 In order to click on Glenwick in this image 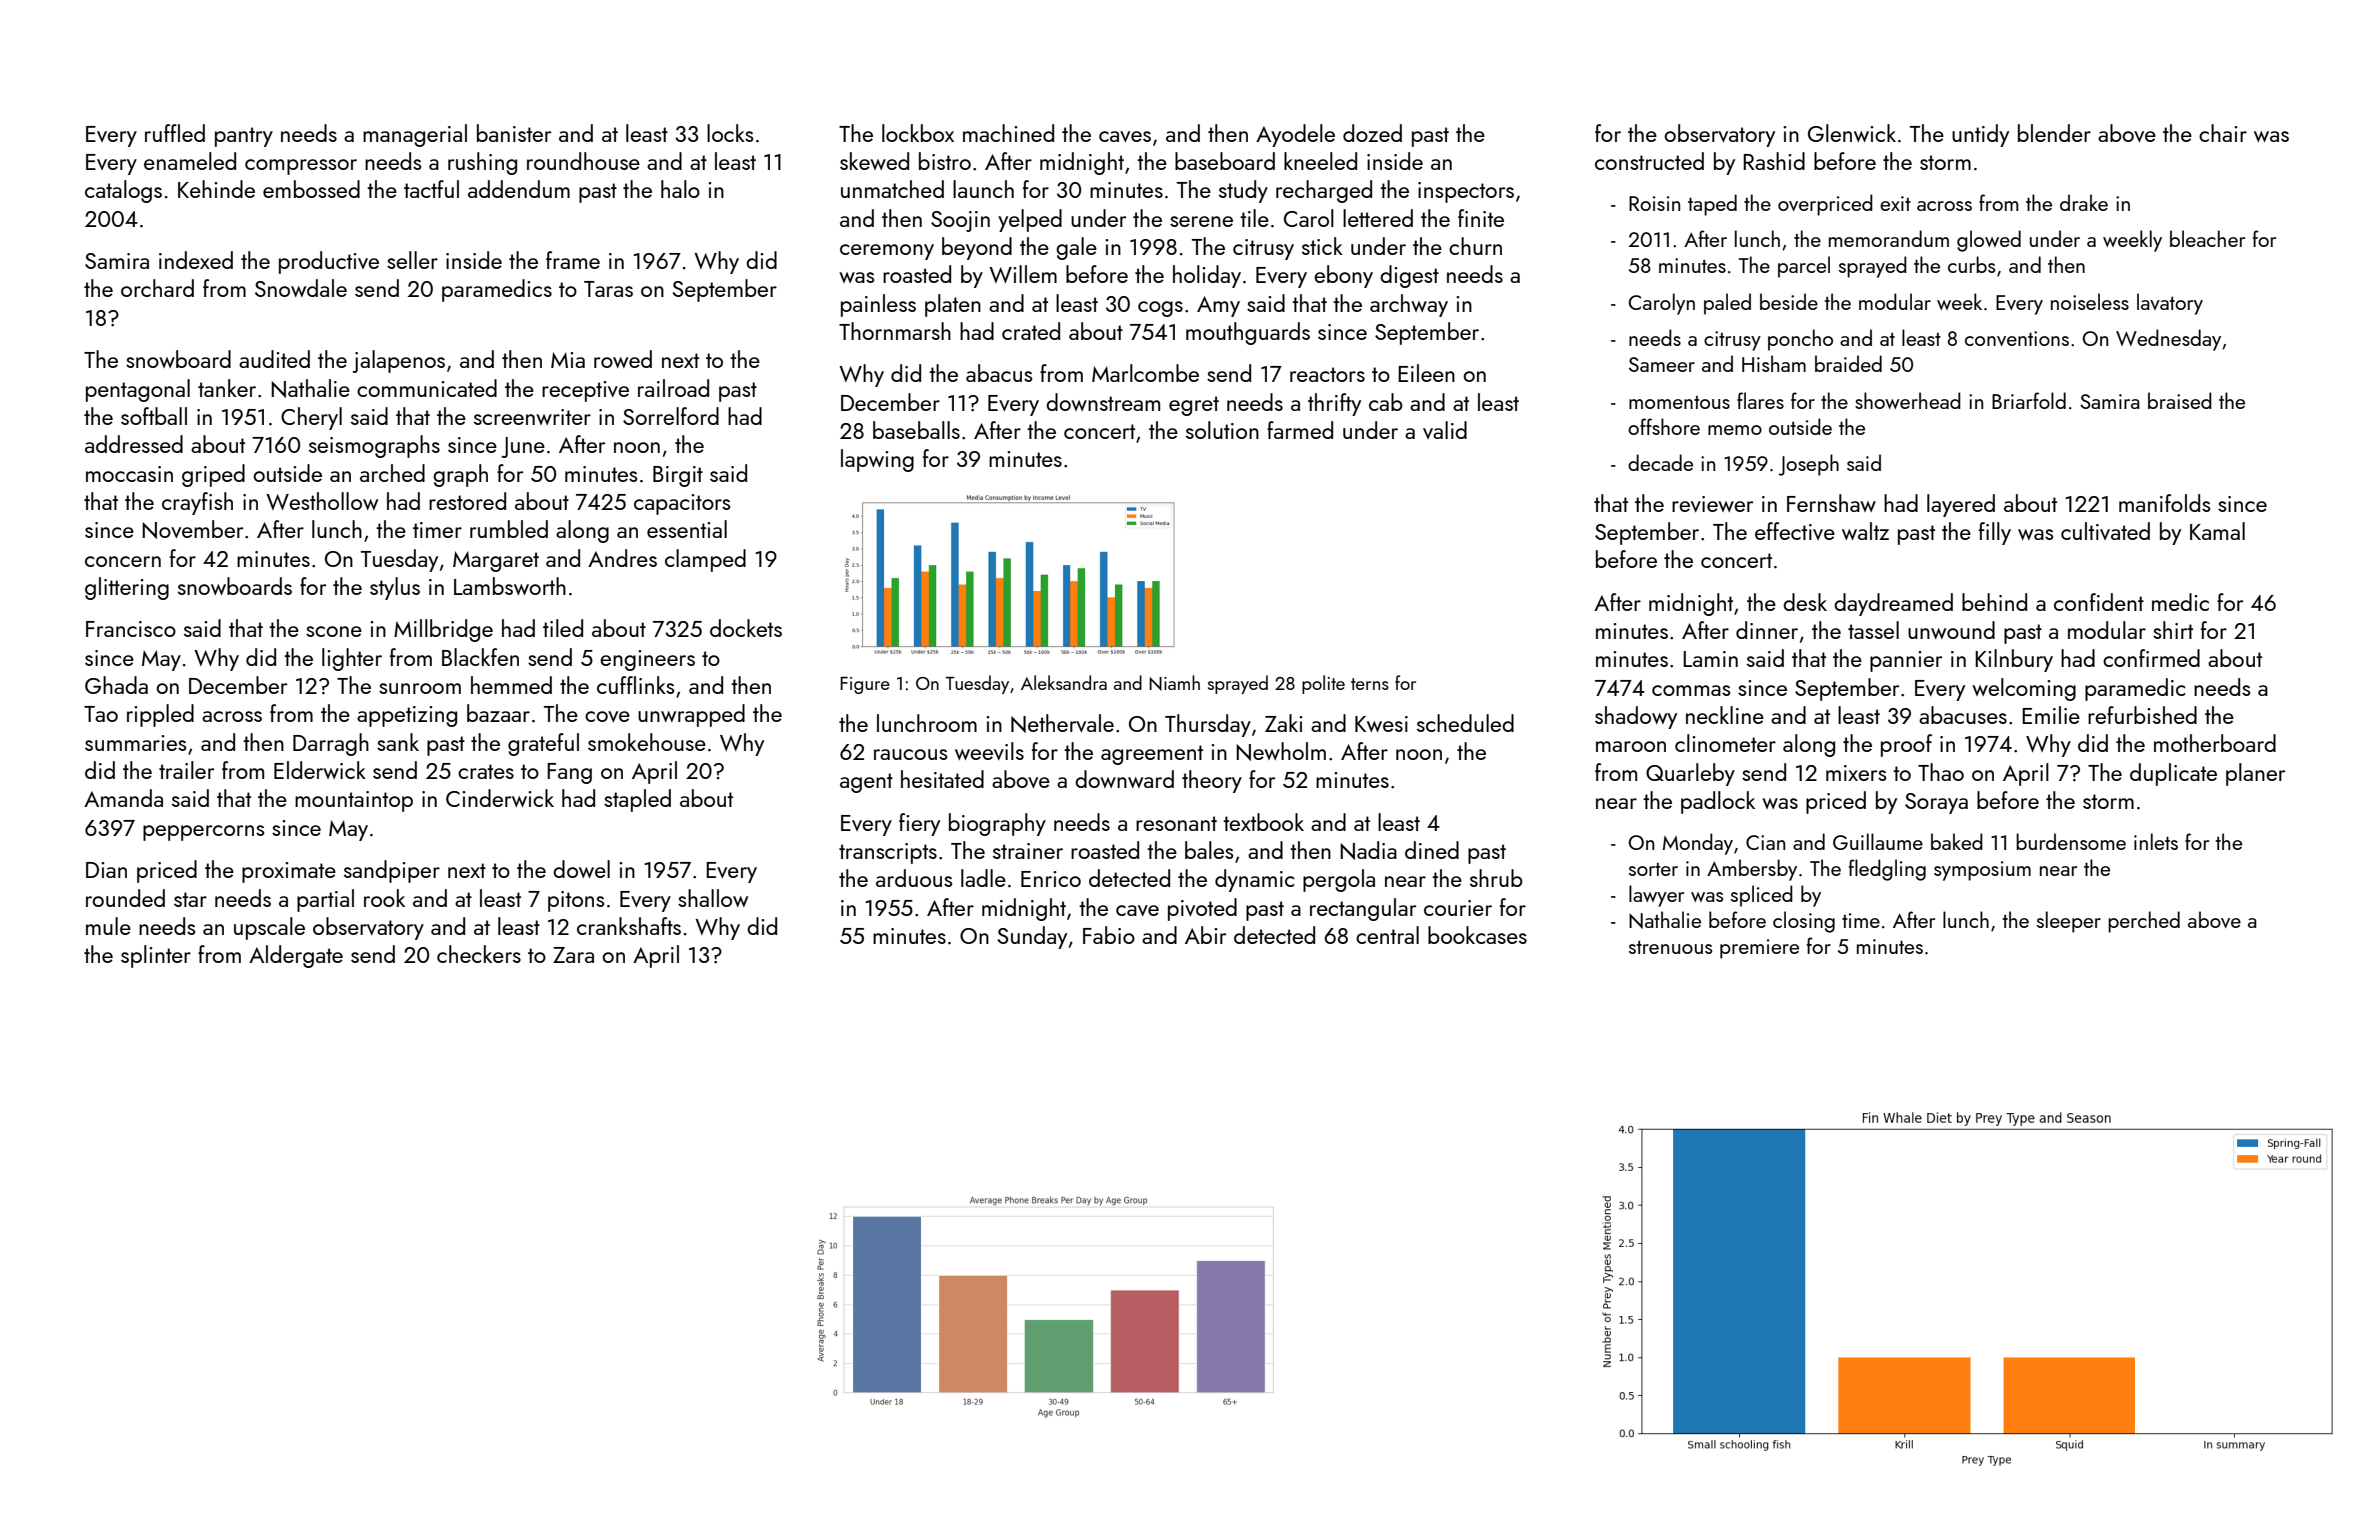, I will do `click(1852, 133)`.
